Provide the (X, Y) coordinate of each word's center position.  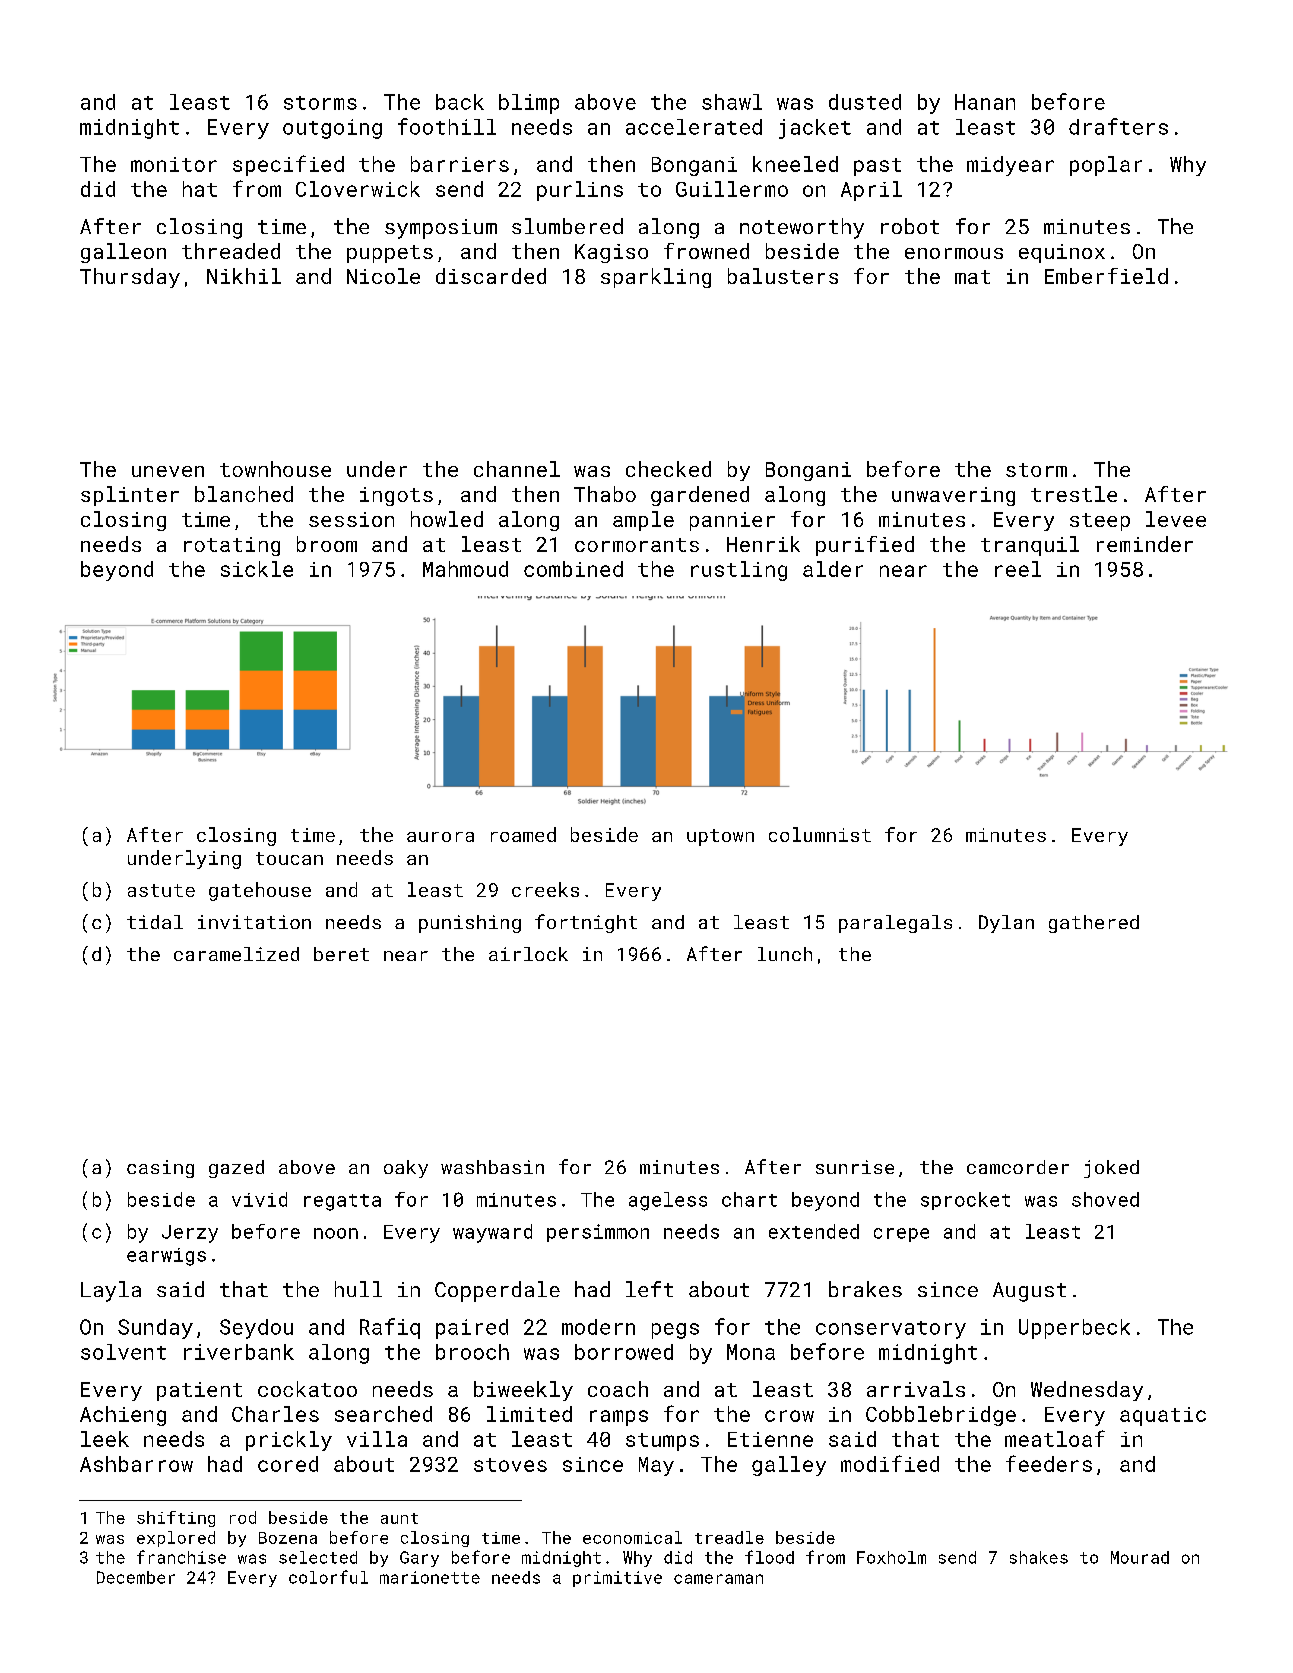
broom (327, 544)
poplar (1106, 166)
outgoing (332, 129)
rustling (739, 571)
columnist (820, 834)
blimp (529, 104)
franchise (181, 1557)
